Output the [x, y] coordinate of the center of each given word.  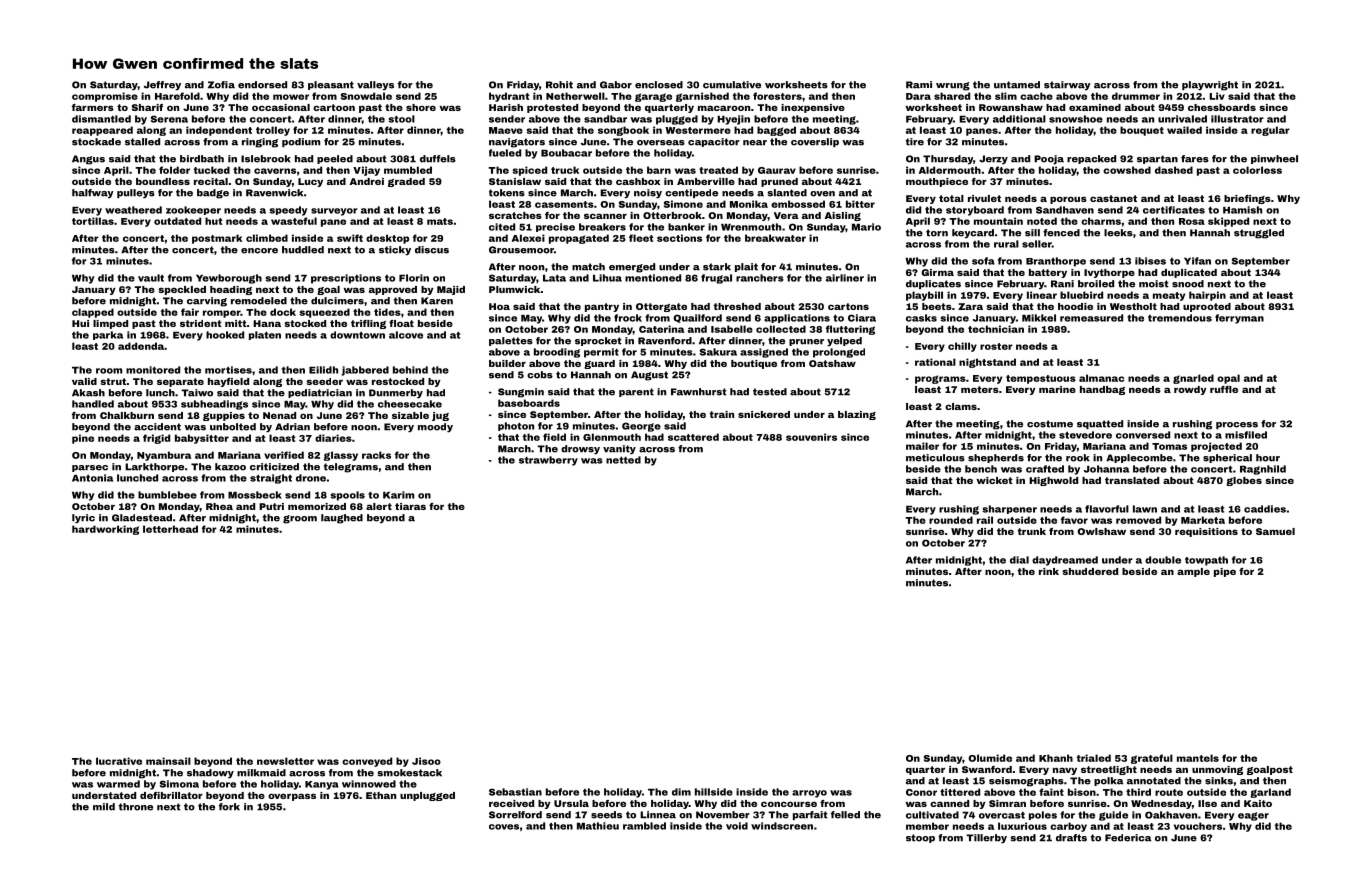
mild [104, 807]
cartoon [334, 107]
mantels [1198, 758]
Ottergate [661, 307]
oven [822, 194]
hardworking [105, 530]
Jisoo [426, 761]
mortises [228, 370]
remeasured [1091, 318]
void [737, 826]
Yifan [1197, 261]
